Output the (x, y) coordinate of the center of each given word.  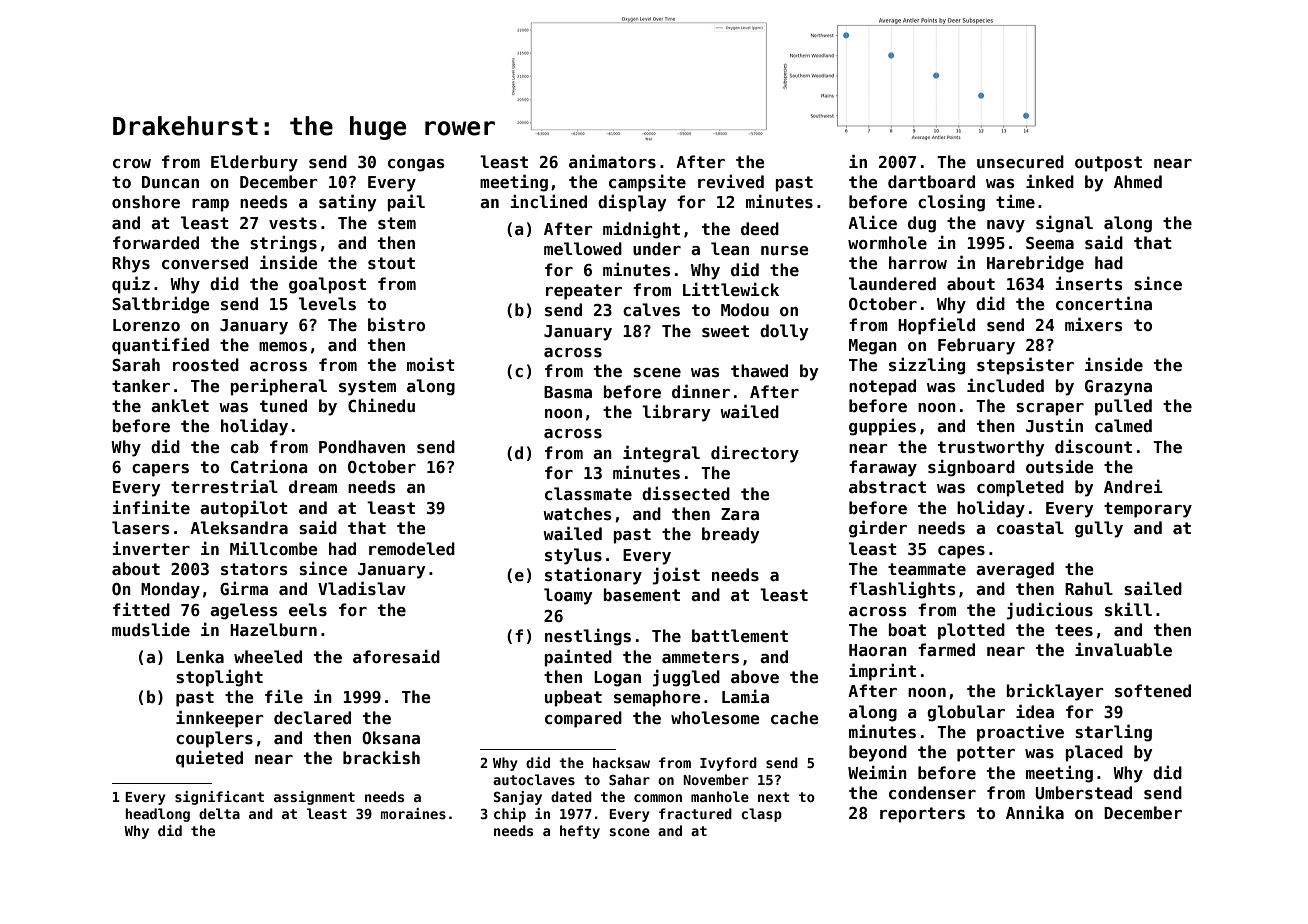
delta (219, 813)
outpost (1108, 164)
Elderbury (254, 163)
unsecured (1020, 162)
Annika (1035, 812)
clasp (761, 815)
